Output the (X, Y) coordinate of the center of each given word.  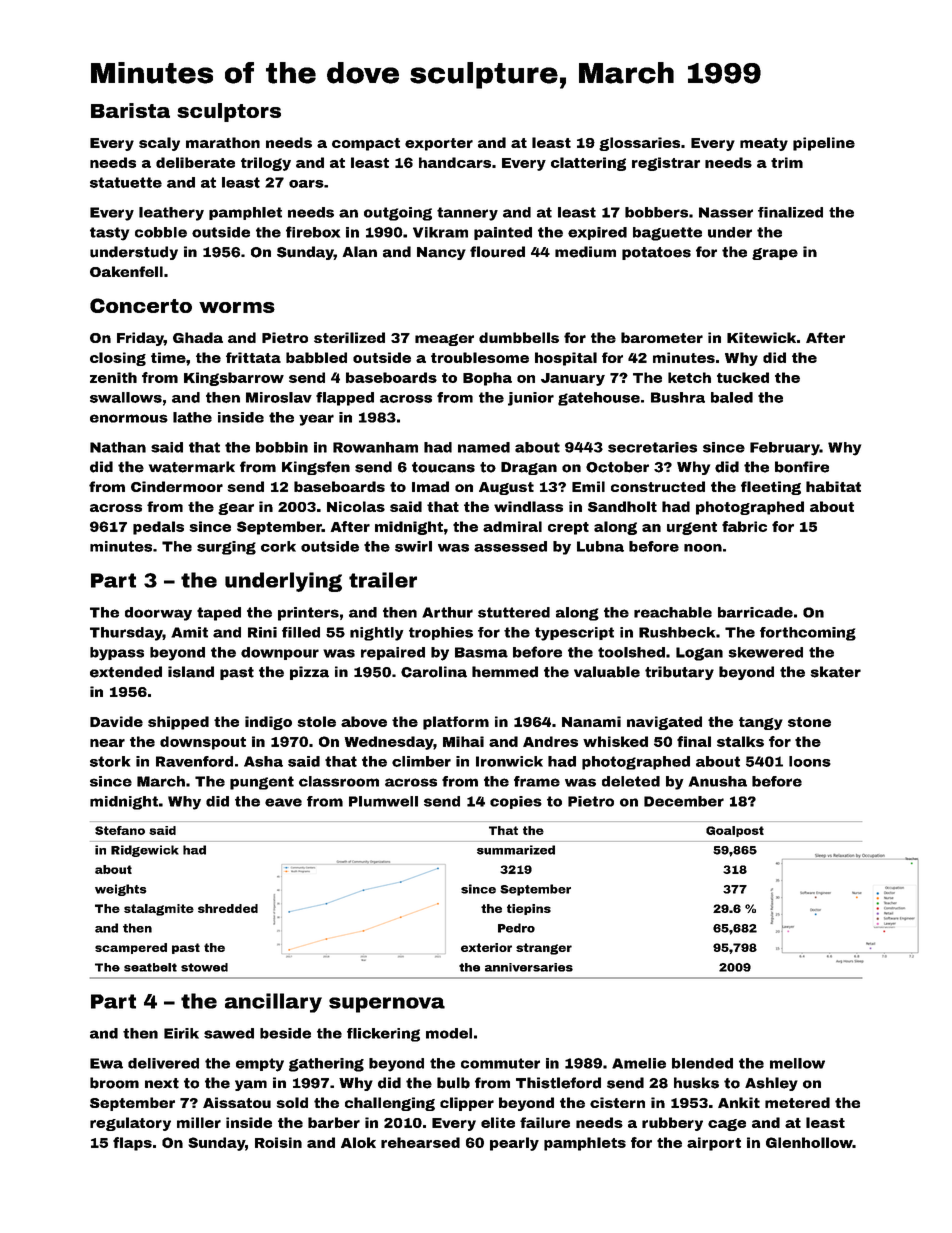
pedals (158, 528)
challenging (390, 1104)
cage (727, 1125)
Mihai (463, 741)
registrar (666, 164)
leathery (171, 214)
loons (810, 761)
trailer (383, 580)
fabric (744, 526)
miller (199, 1122)
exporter (439, 144)
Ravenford (194, 761)
